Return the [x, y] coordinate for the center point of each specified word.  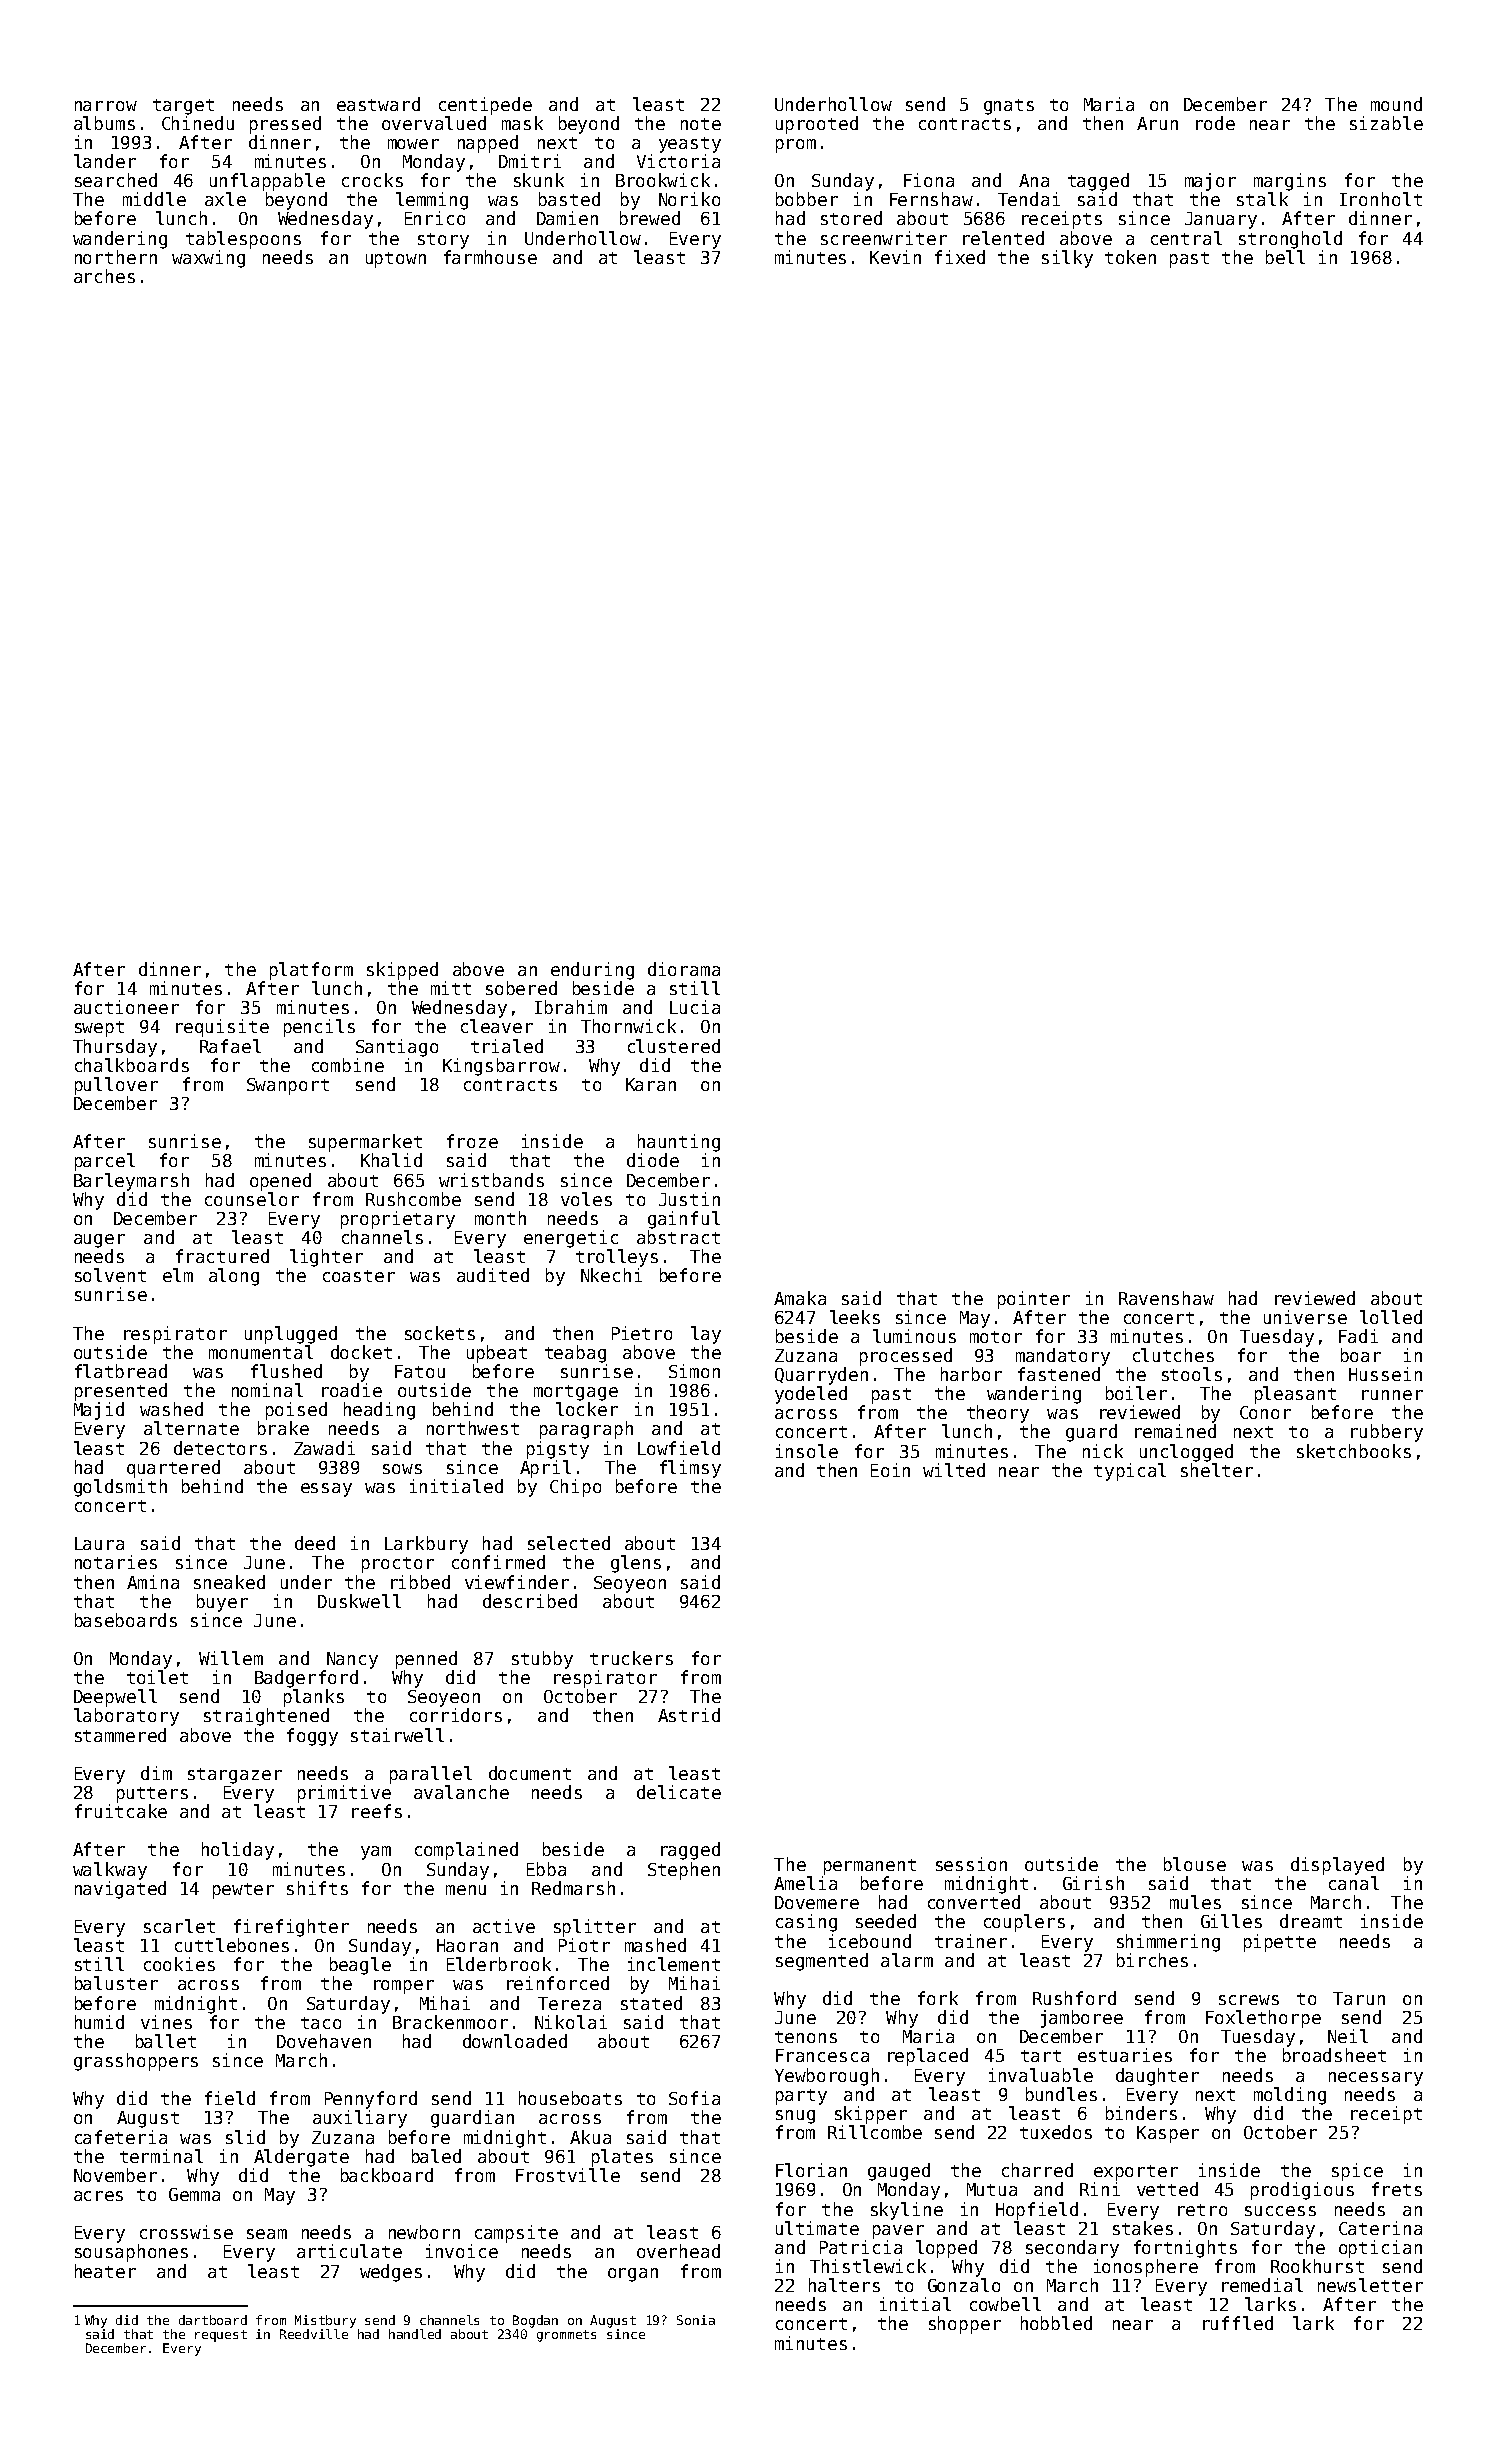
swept [99, 1029]
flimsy [690, 1469]
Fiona [929, 180]
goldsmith [120, 1488]
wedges [391, 2273]
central [1186, 238]
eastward [378, 104]
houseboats [570, 2098]
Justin [689, 1199]
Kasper [1168, 2134]
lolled [1391, 1317]
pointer [1034, 1300]
